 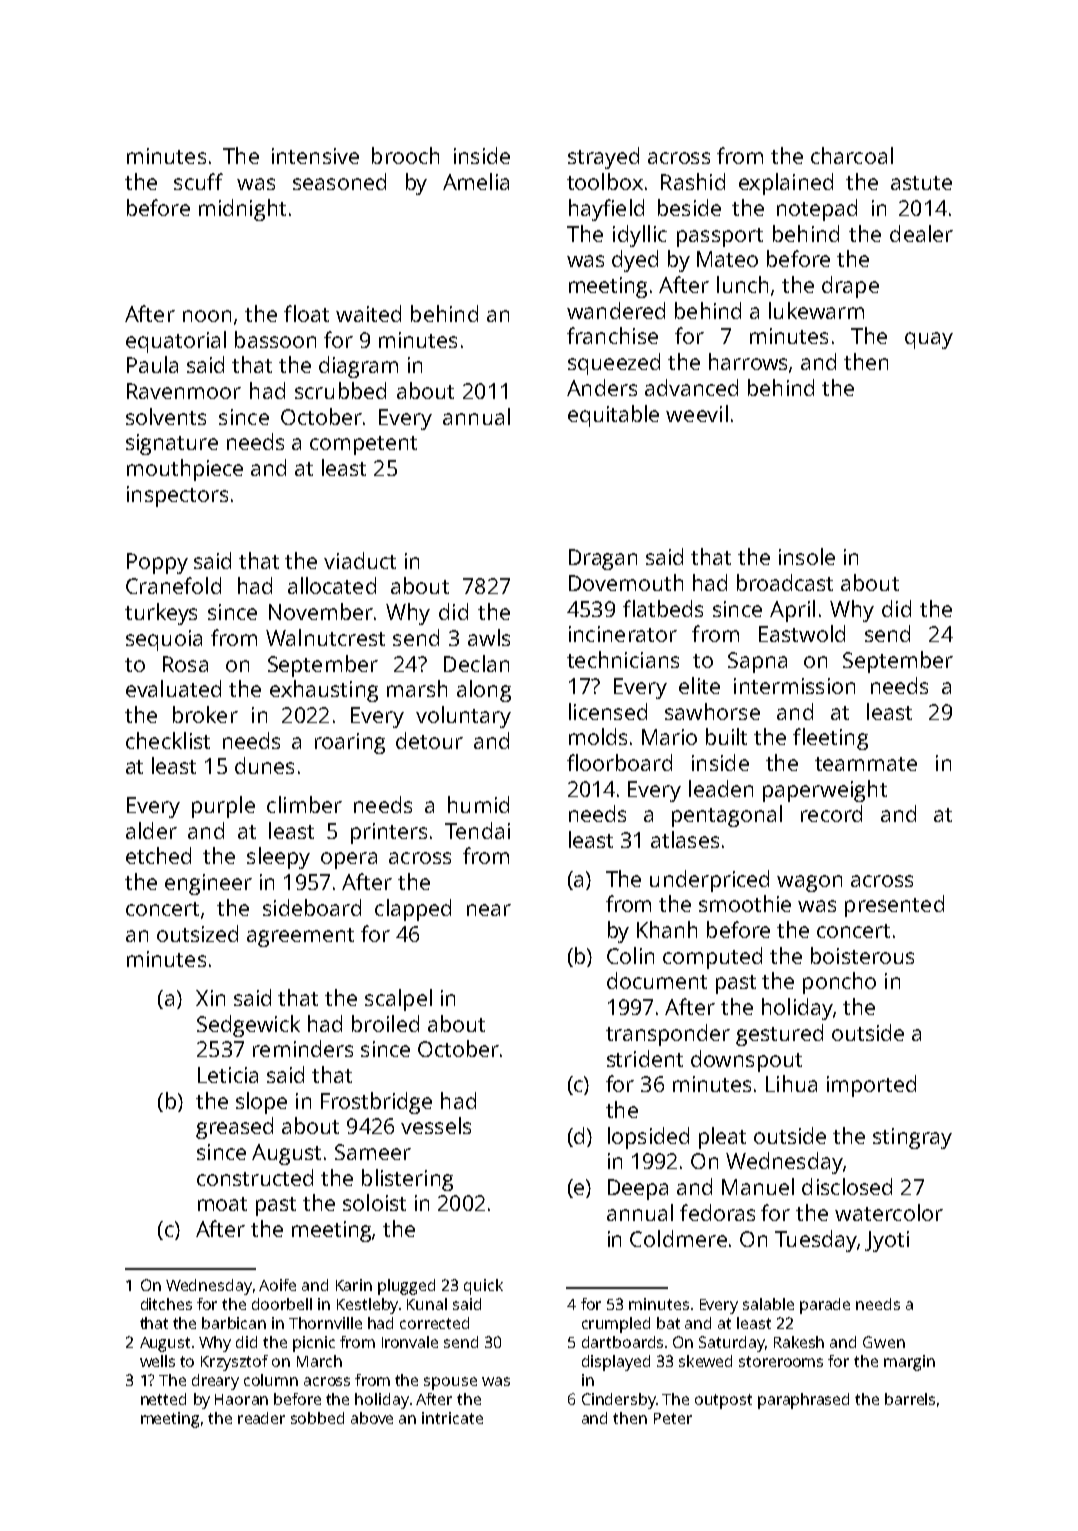 I want to click on gestured, so click(x=779, y=1035).
